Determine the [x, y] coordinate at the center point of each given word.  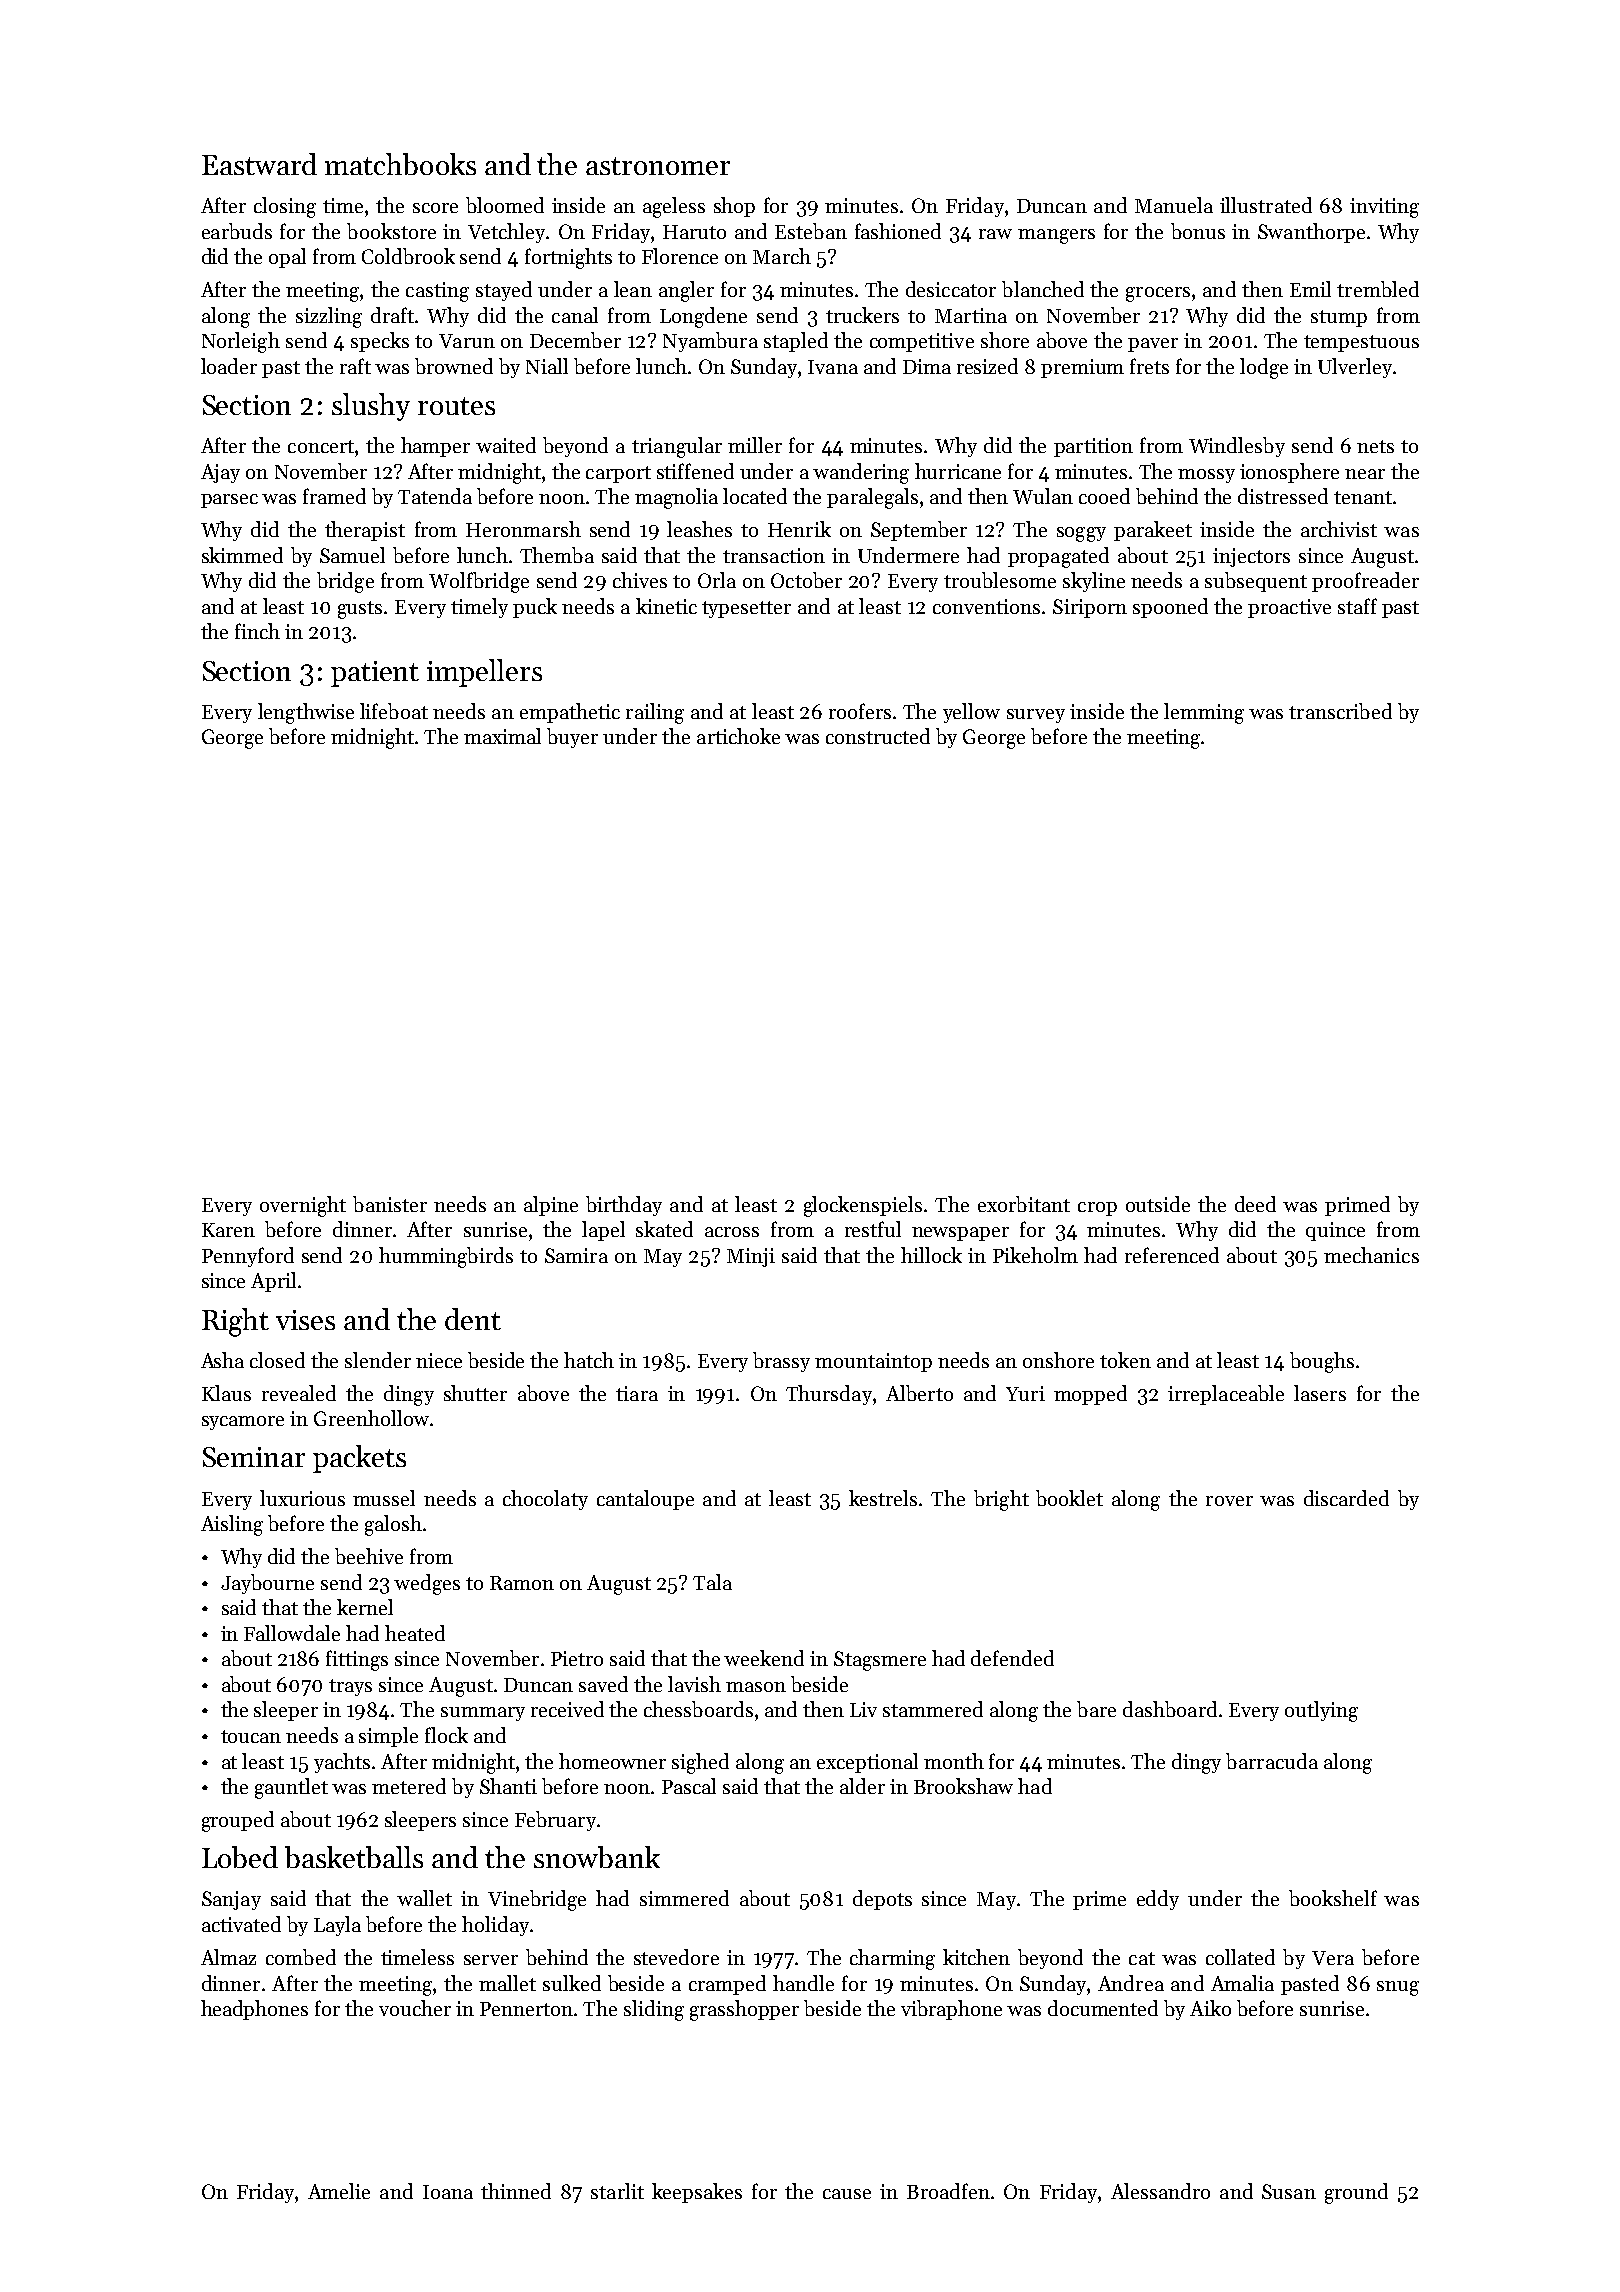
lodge [1264, 368]
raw [995, 234]
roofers [860, 711]
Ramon [522, 1583]
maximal [502, 736]
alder [862, 1786]
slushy [371, 407]
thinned [516, 2191]
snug [1398, 1988]
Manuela [1174, 205]
